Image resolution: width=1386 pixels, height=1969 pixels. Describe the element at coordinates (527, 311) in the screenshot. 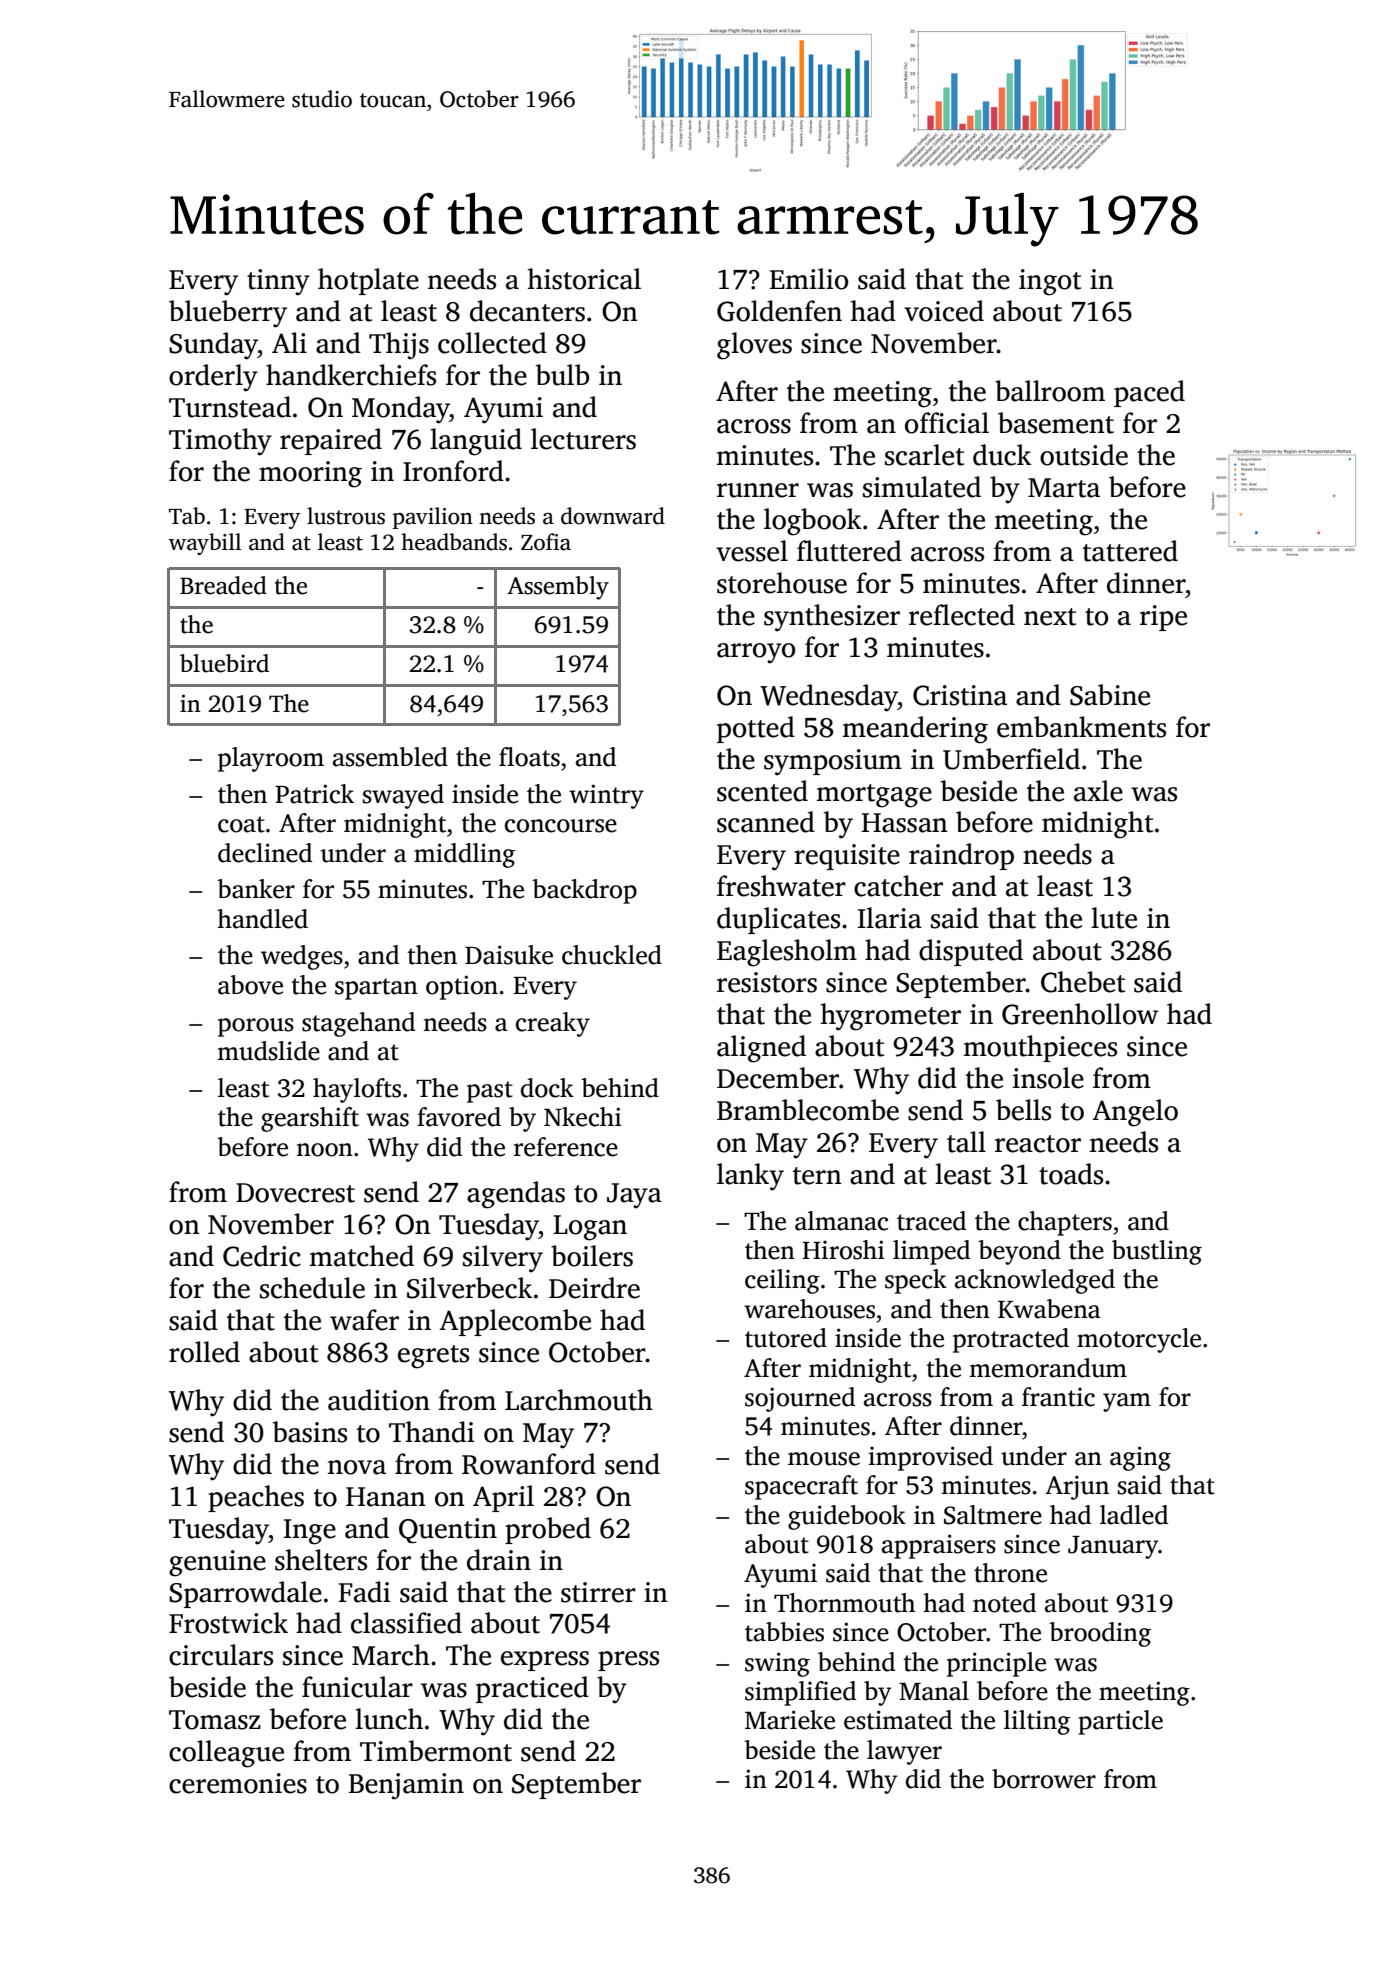

I see `decanters` at that location.
